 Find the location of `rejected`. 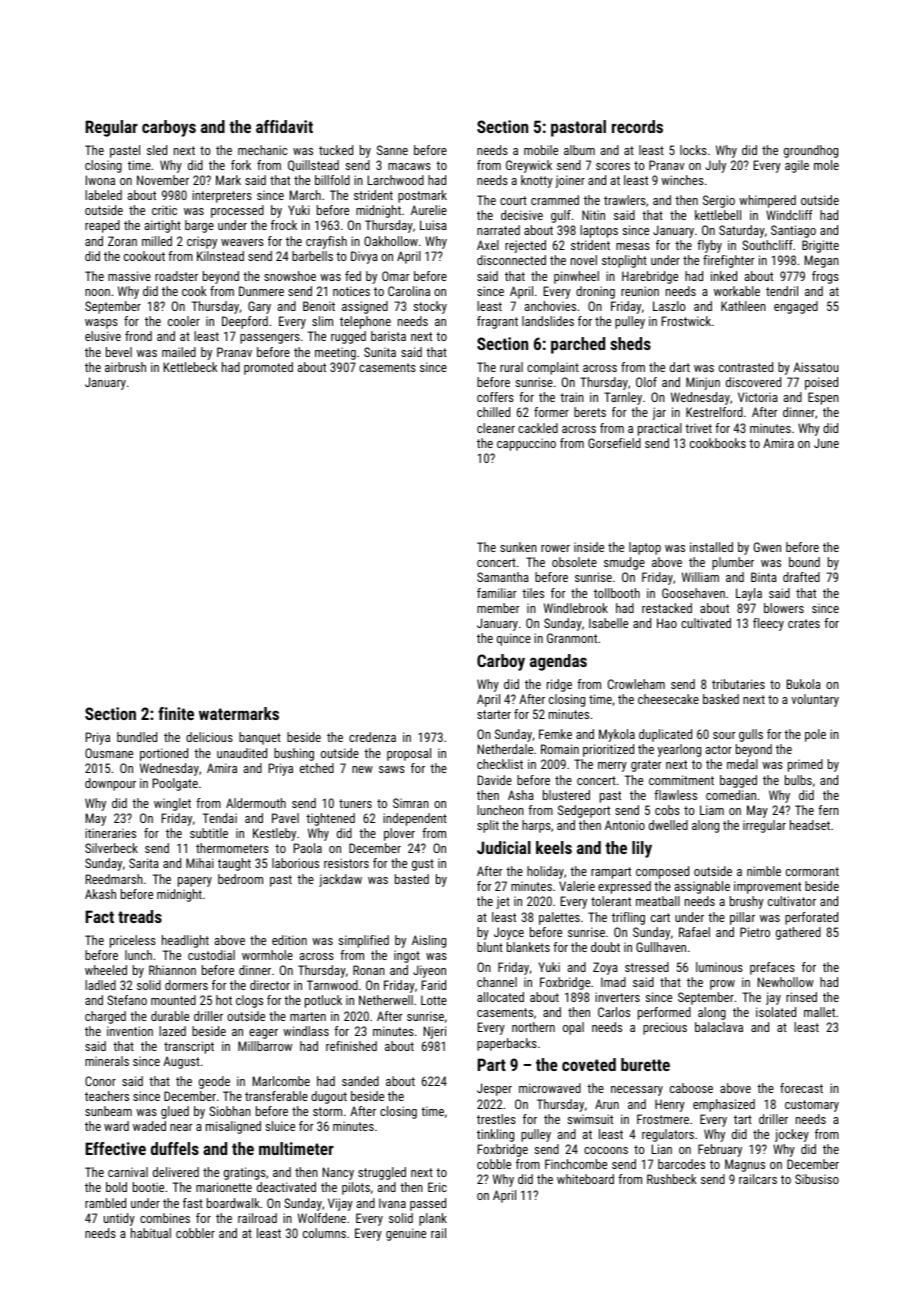

rejected is located at coordinates (525, 246).
